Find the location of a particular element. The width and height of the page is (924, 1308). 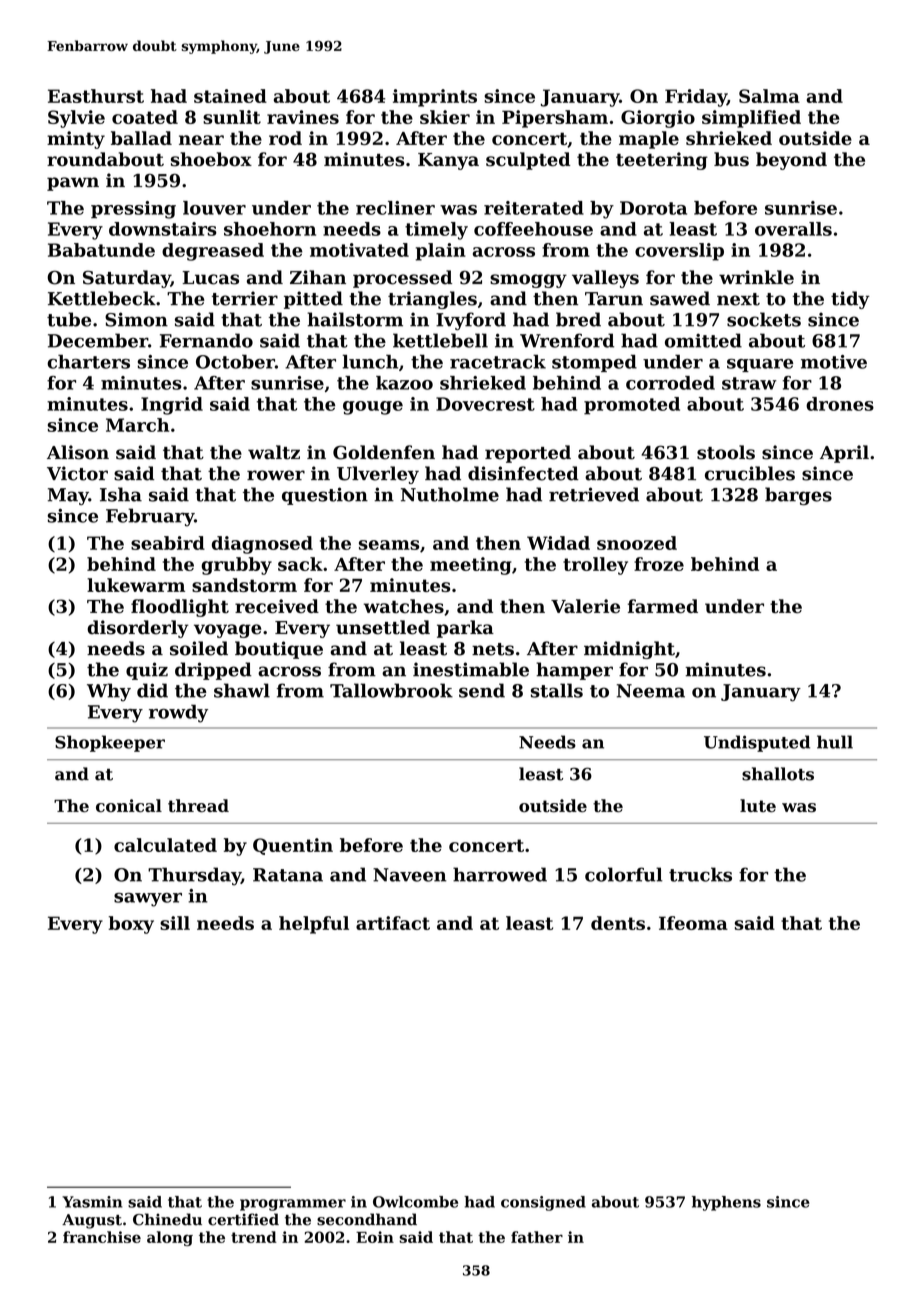

hyphens is located at coordinates (726, 1203).
